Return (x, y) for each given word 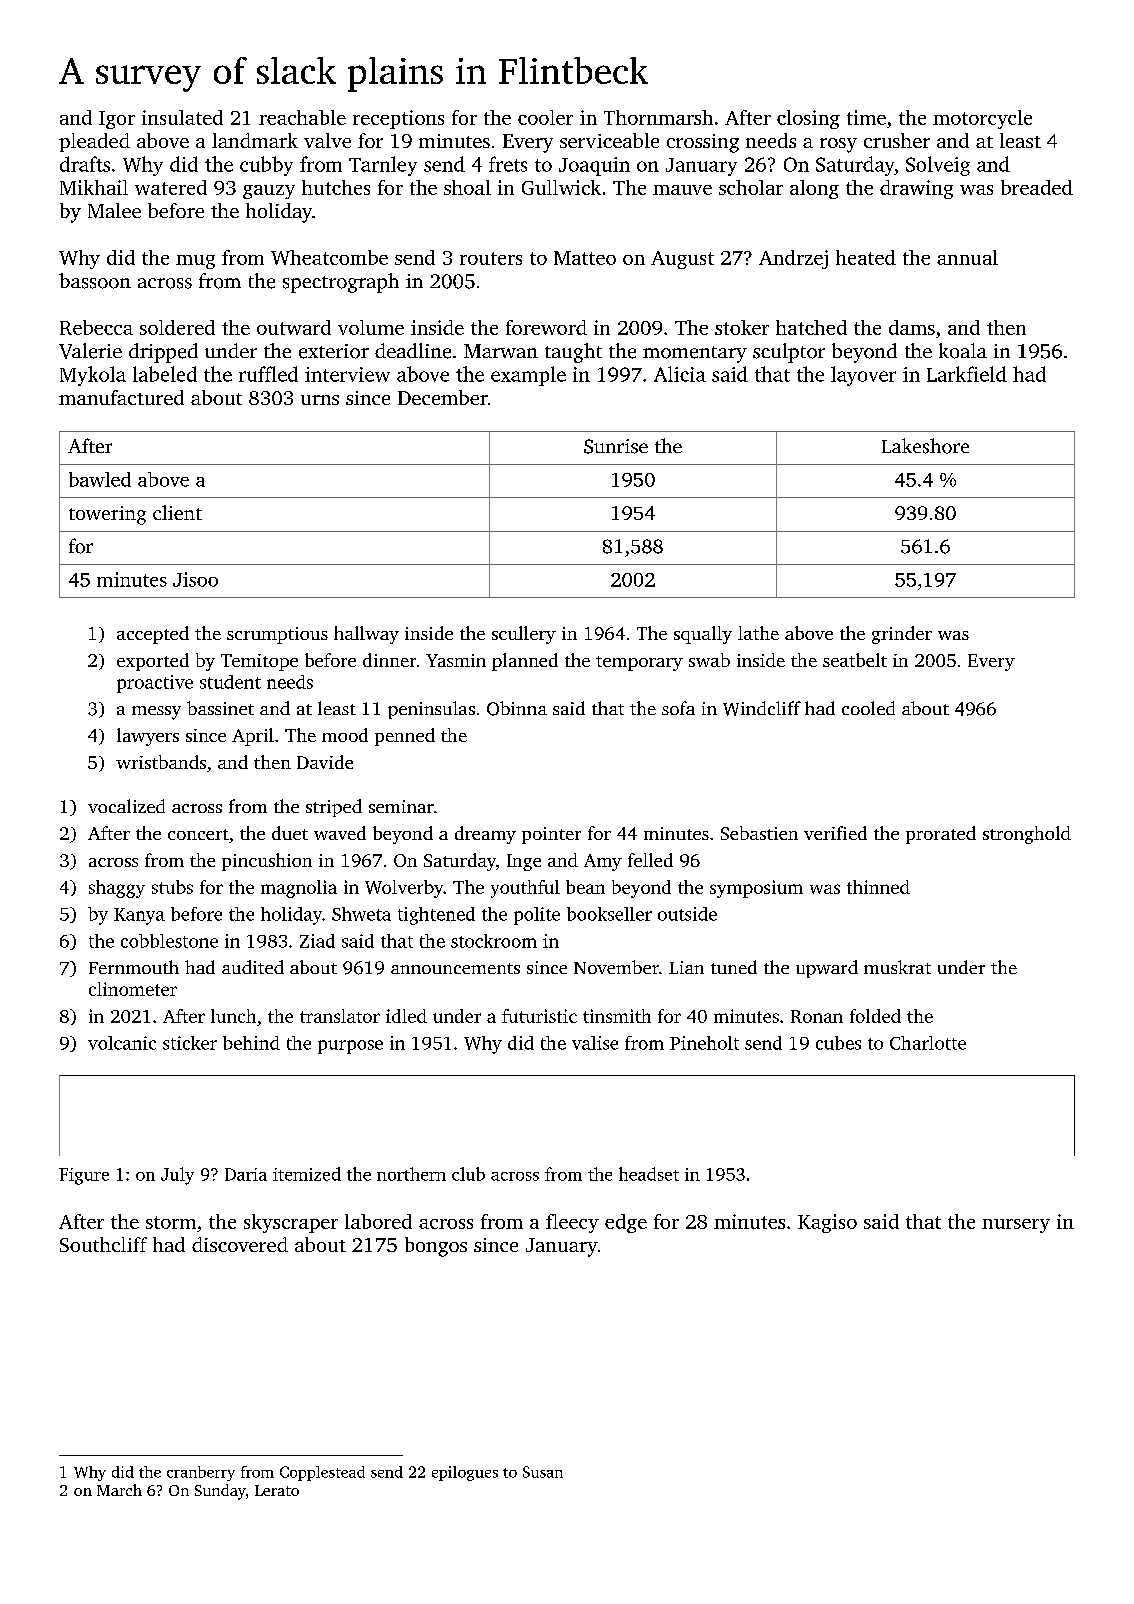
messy (156, 713)
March (119, 1490)
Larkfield (967, 374)
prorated (941, 835)
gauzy (269, 192)
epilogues (465, 1473)
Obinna (517, 708)
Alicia (680, 374)
